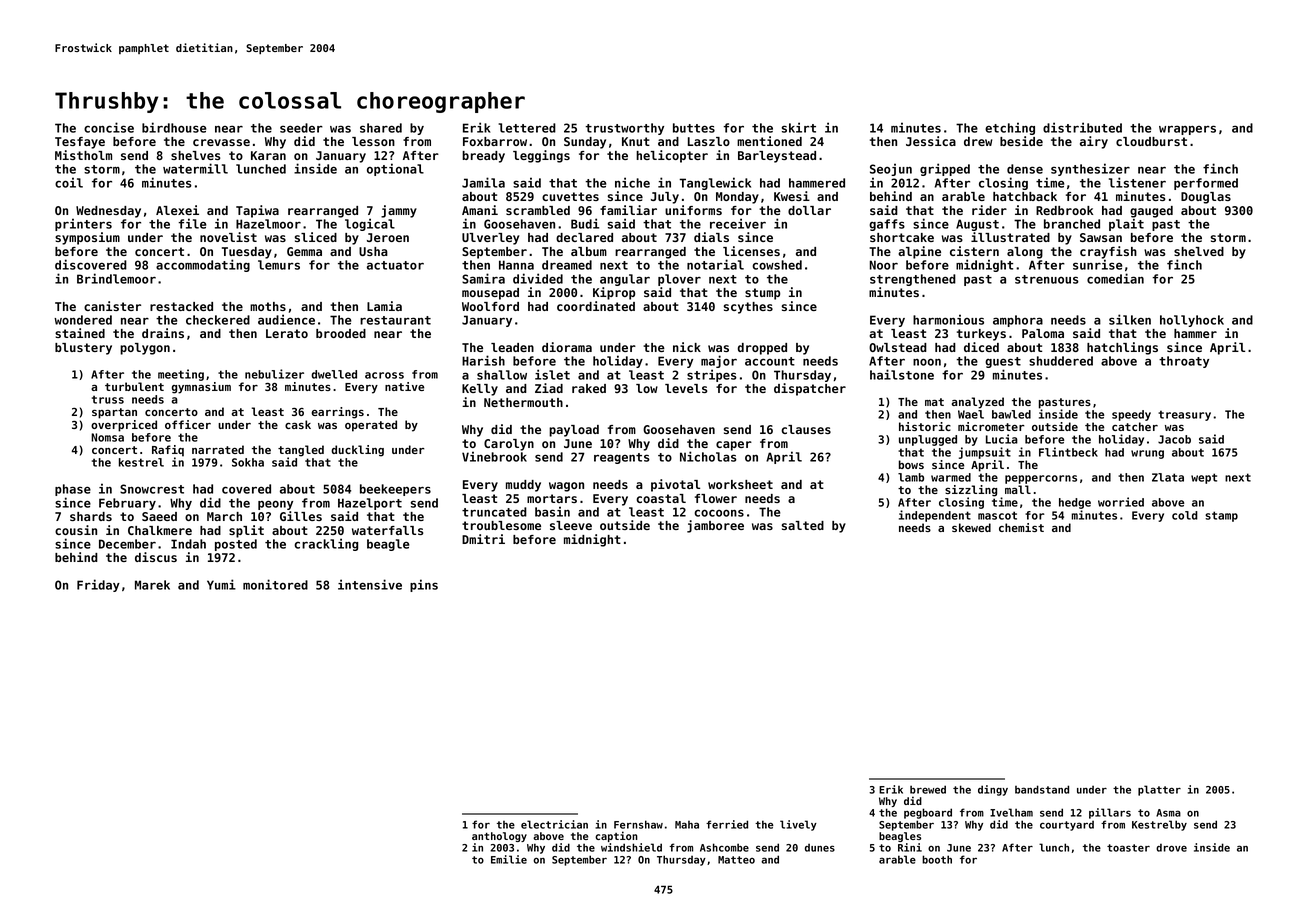 This screenshot has height=924, width=1308. Describe the element at coordinates (672, 156) in the screenshot. I see `helicopter` at that location.
